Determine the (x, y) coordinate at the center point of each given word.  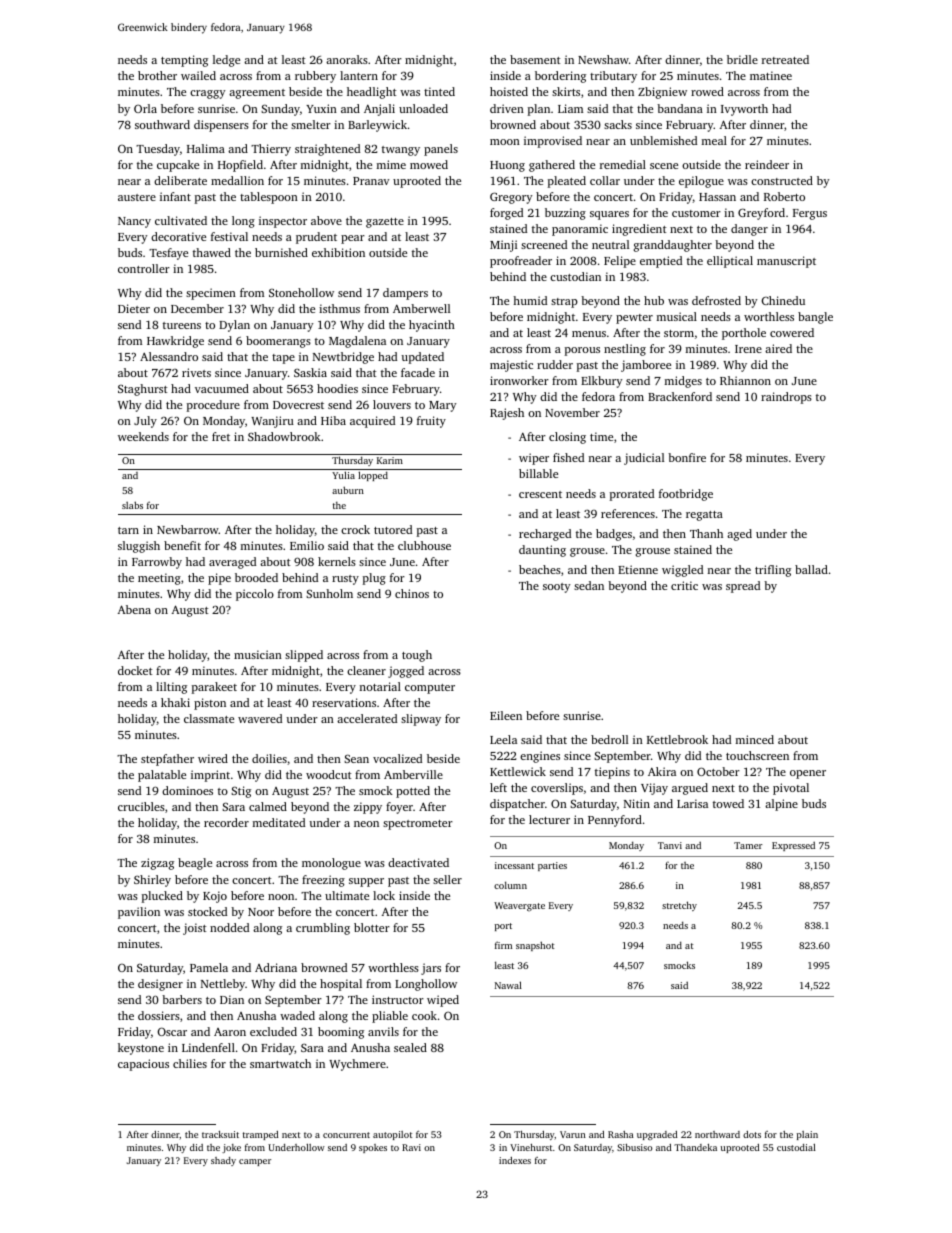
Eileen (506, 715)
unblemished (663, 140)
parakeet (214, 688)
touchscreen (757, 755)
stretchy (679, 906)
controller (144, 268)
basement (535, 59)
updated (422, 358)
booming (341, 1033)
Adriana (276, 967)
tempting (184, 61)
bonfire (687, 457)
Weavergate (519, 906)
